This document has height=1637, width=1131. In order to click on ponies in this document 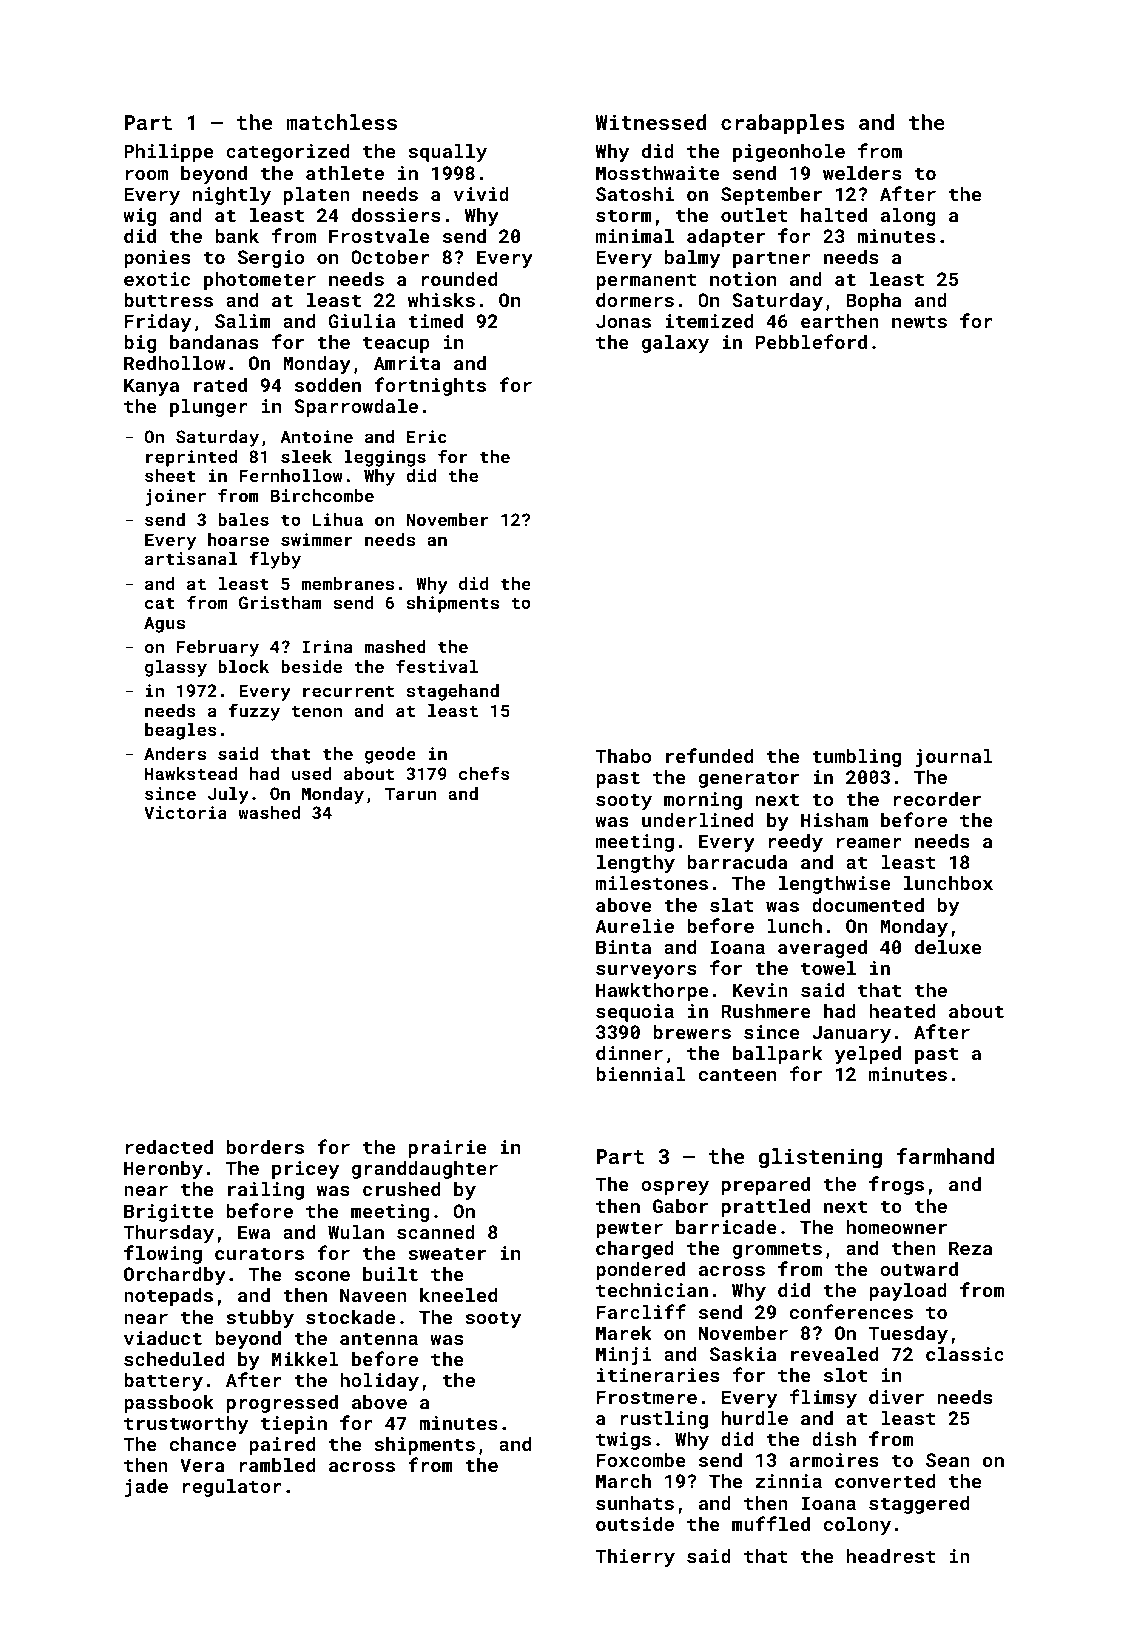, I will do `click(157, 259)`.
